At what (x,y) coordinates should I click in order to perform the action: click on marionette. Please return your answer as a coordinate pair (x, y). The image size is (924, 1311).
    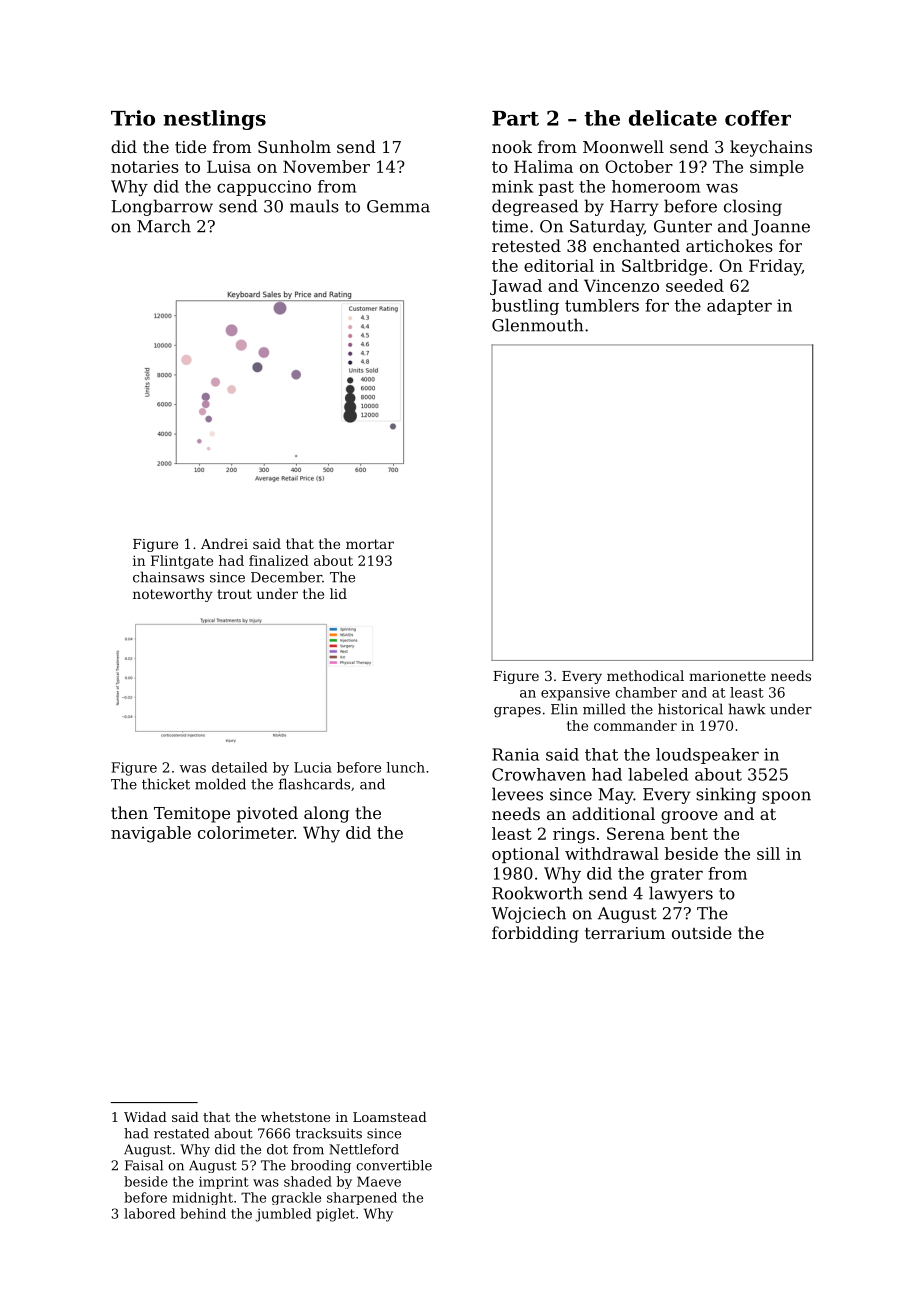
    Looking at the image, I should click on (727, 676).
